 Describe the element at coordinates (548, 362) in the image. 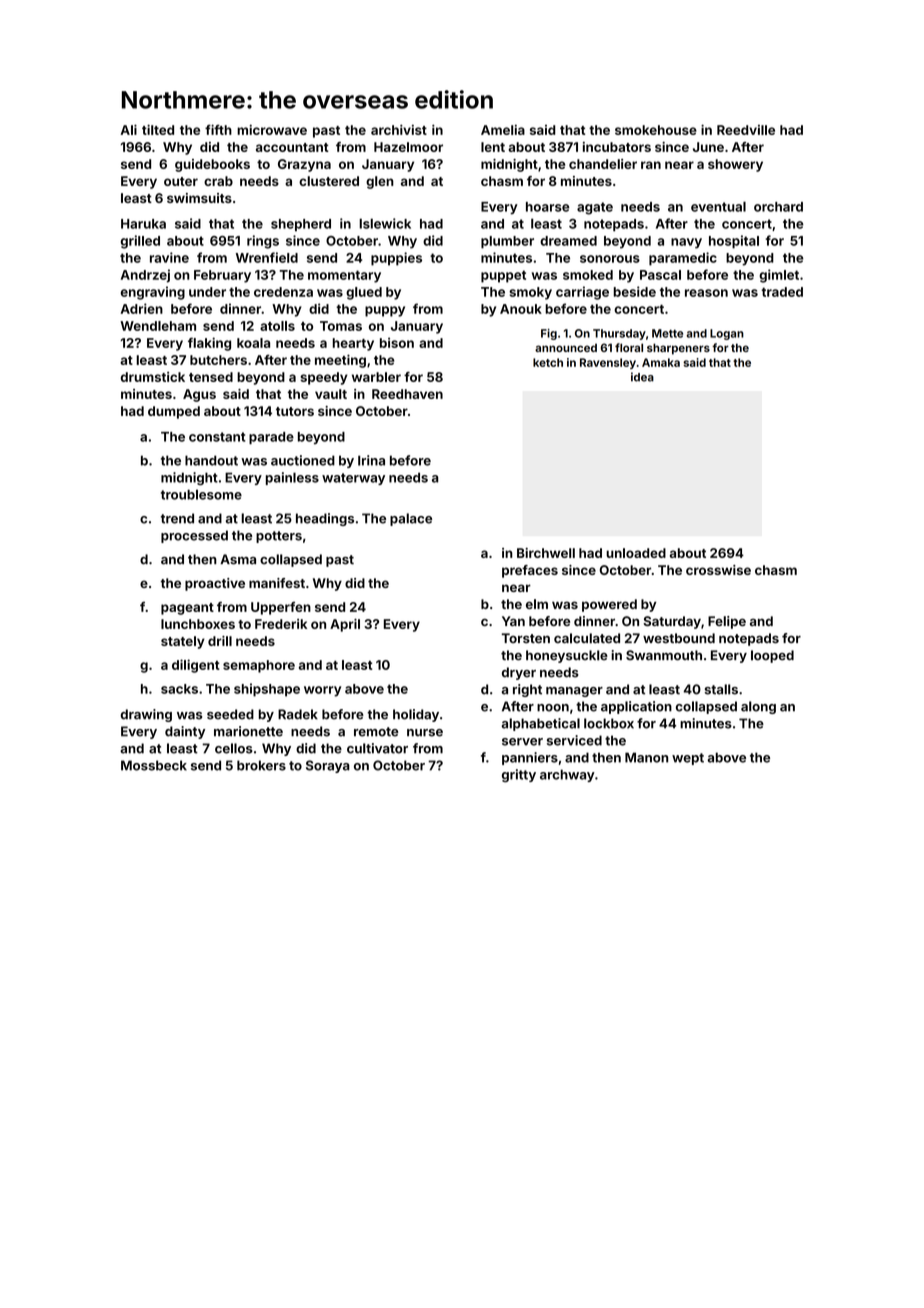

I see `ketch` at that location.
